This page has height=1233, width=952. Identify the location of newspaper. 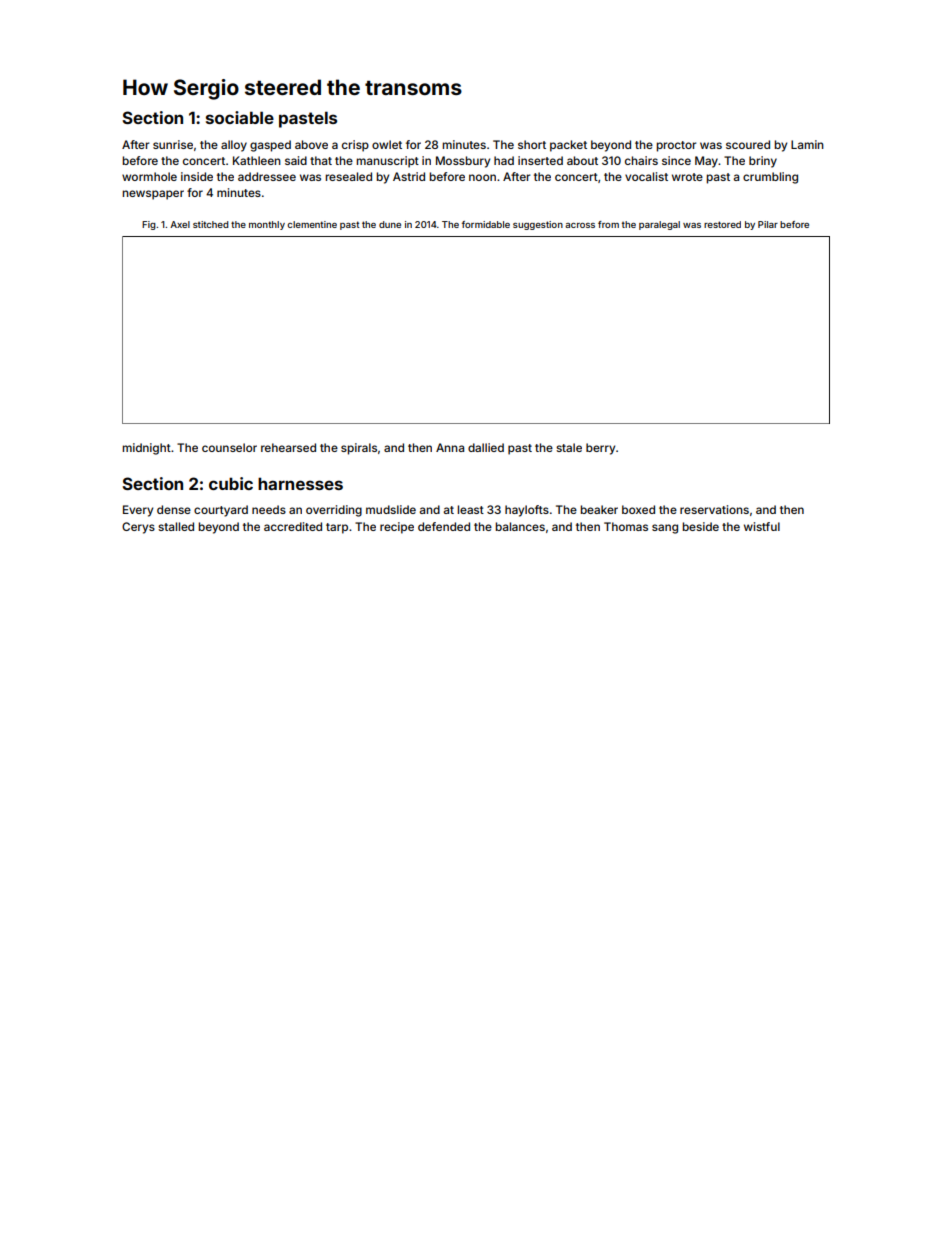
(153, 195).
